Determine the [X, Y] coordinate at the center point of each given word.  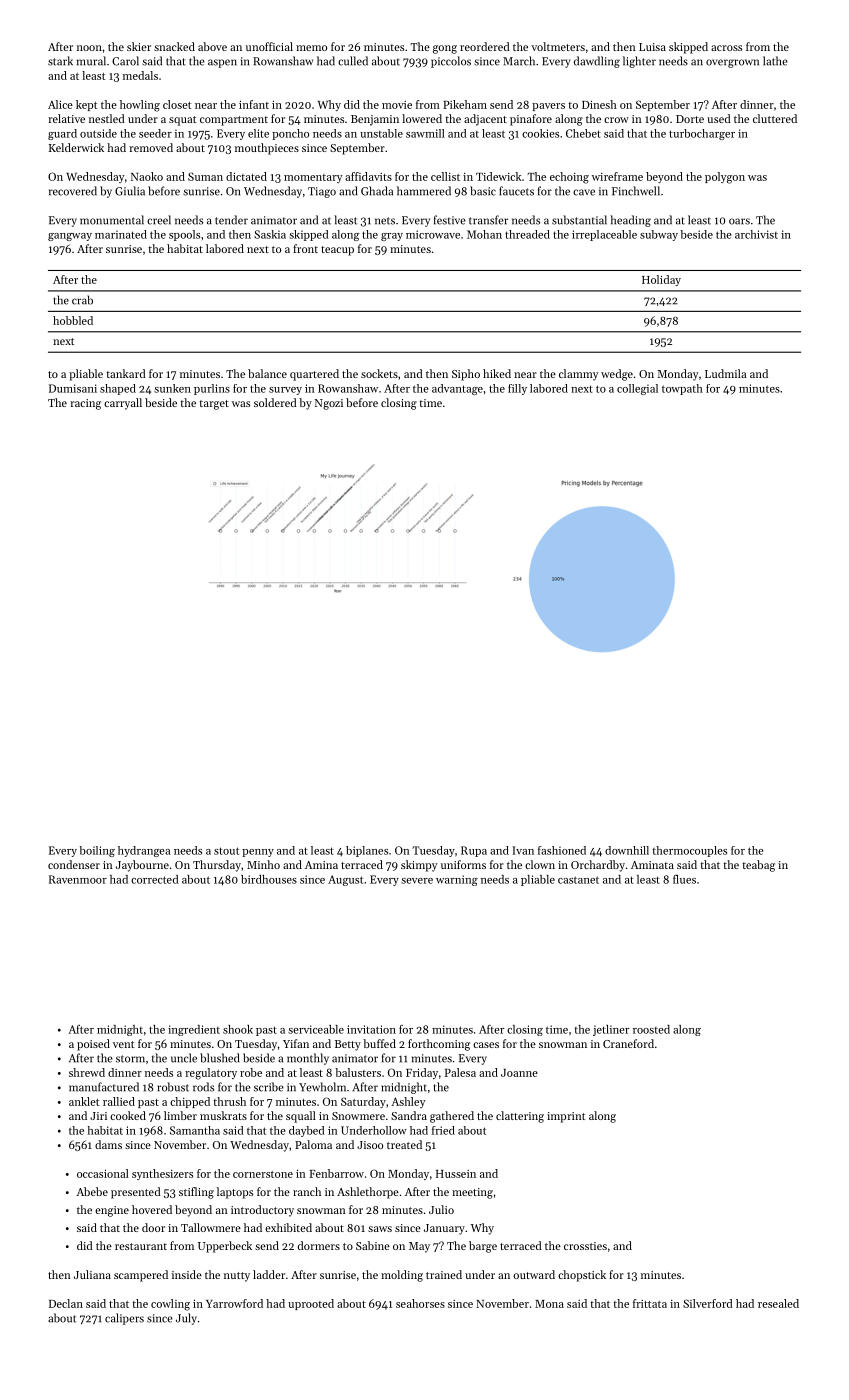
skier [139, 46]
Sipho [466, 375]
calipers [124, 1319]
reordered [485, 46]
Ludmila [725, 373]
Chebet [583, 133]
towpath [682, 389]
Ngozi [329, 404]
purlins [212, 389]
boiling [97, 851]
